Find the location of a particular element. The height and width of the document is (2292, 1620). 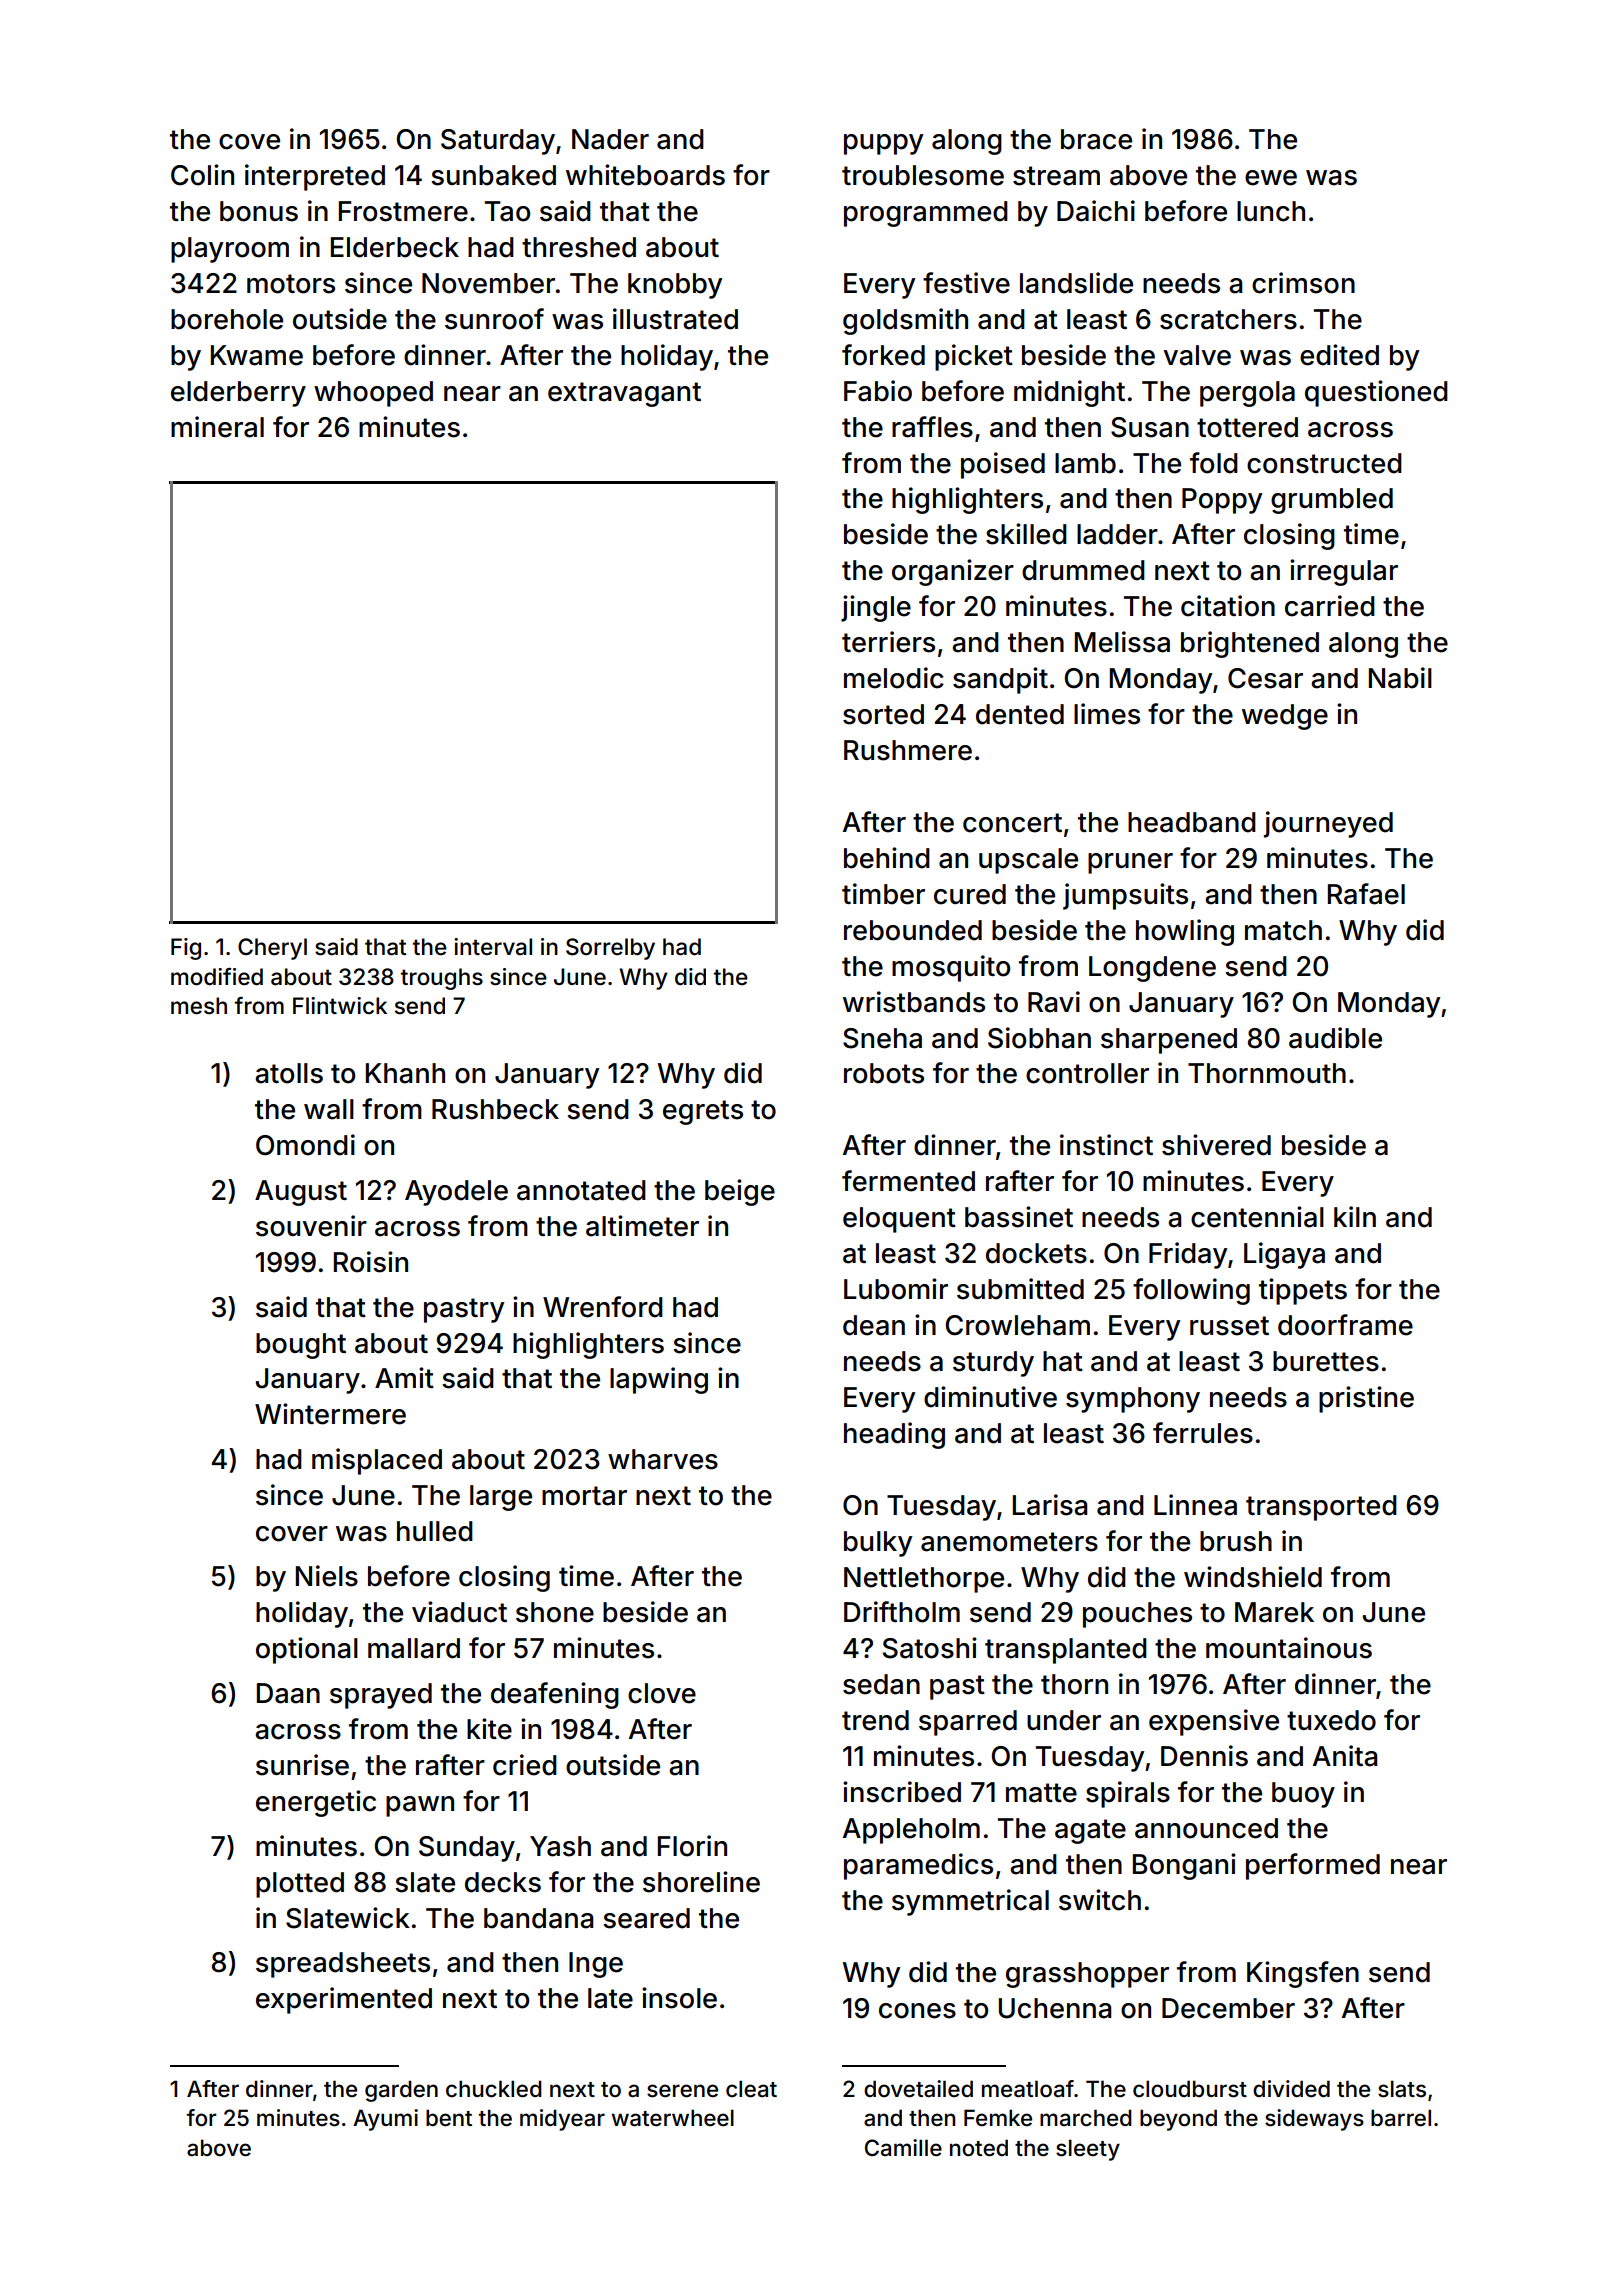

puppy is located at coordinates (884, 144).
